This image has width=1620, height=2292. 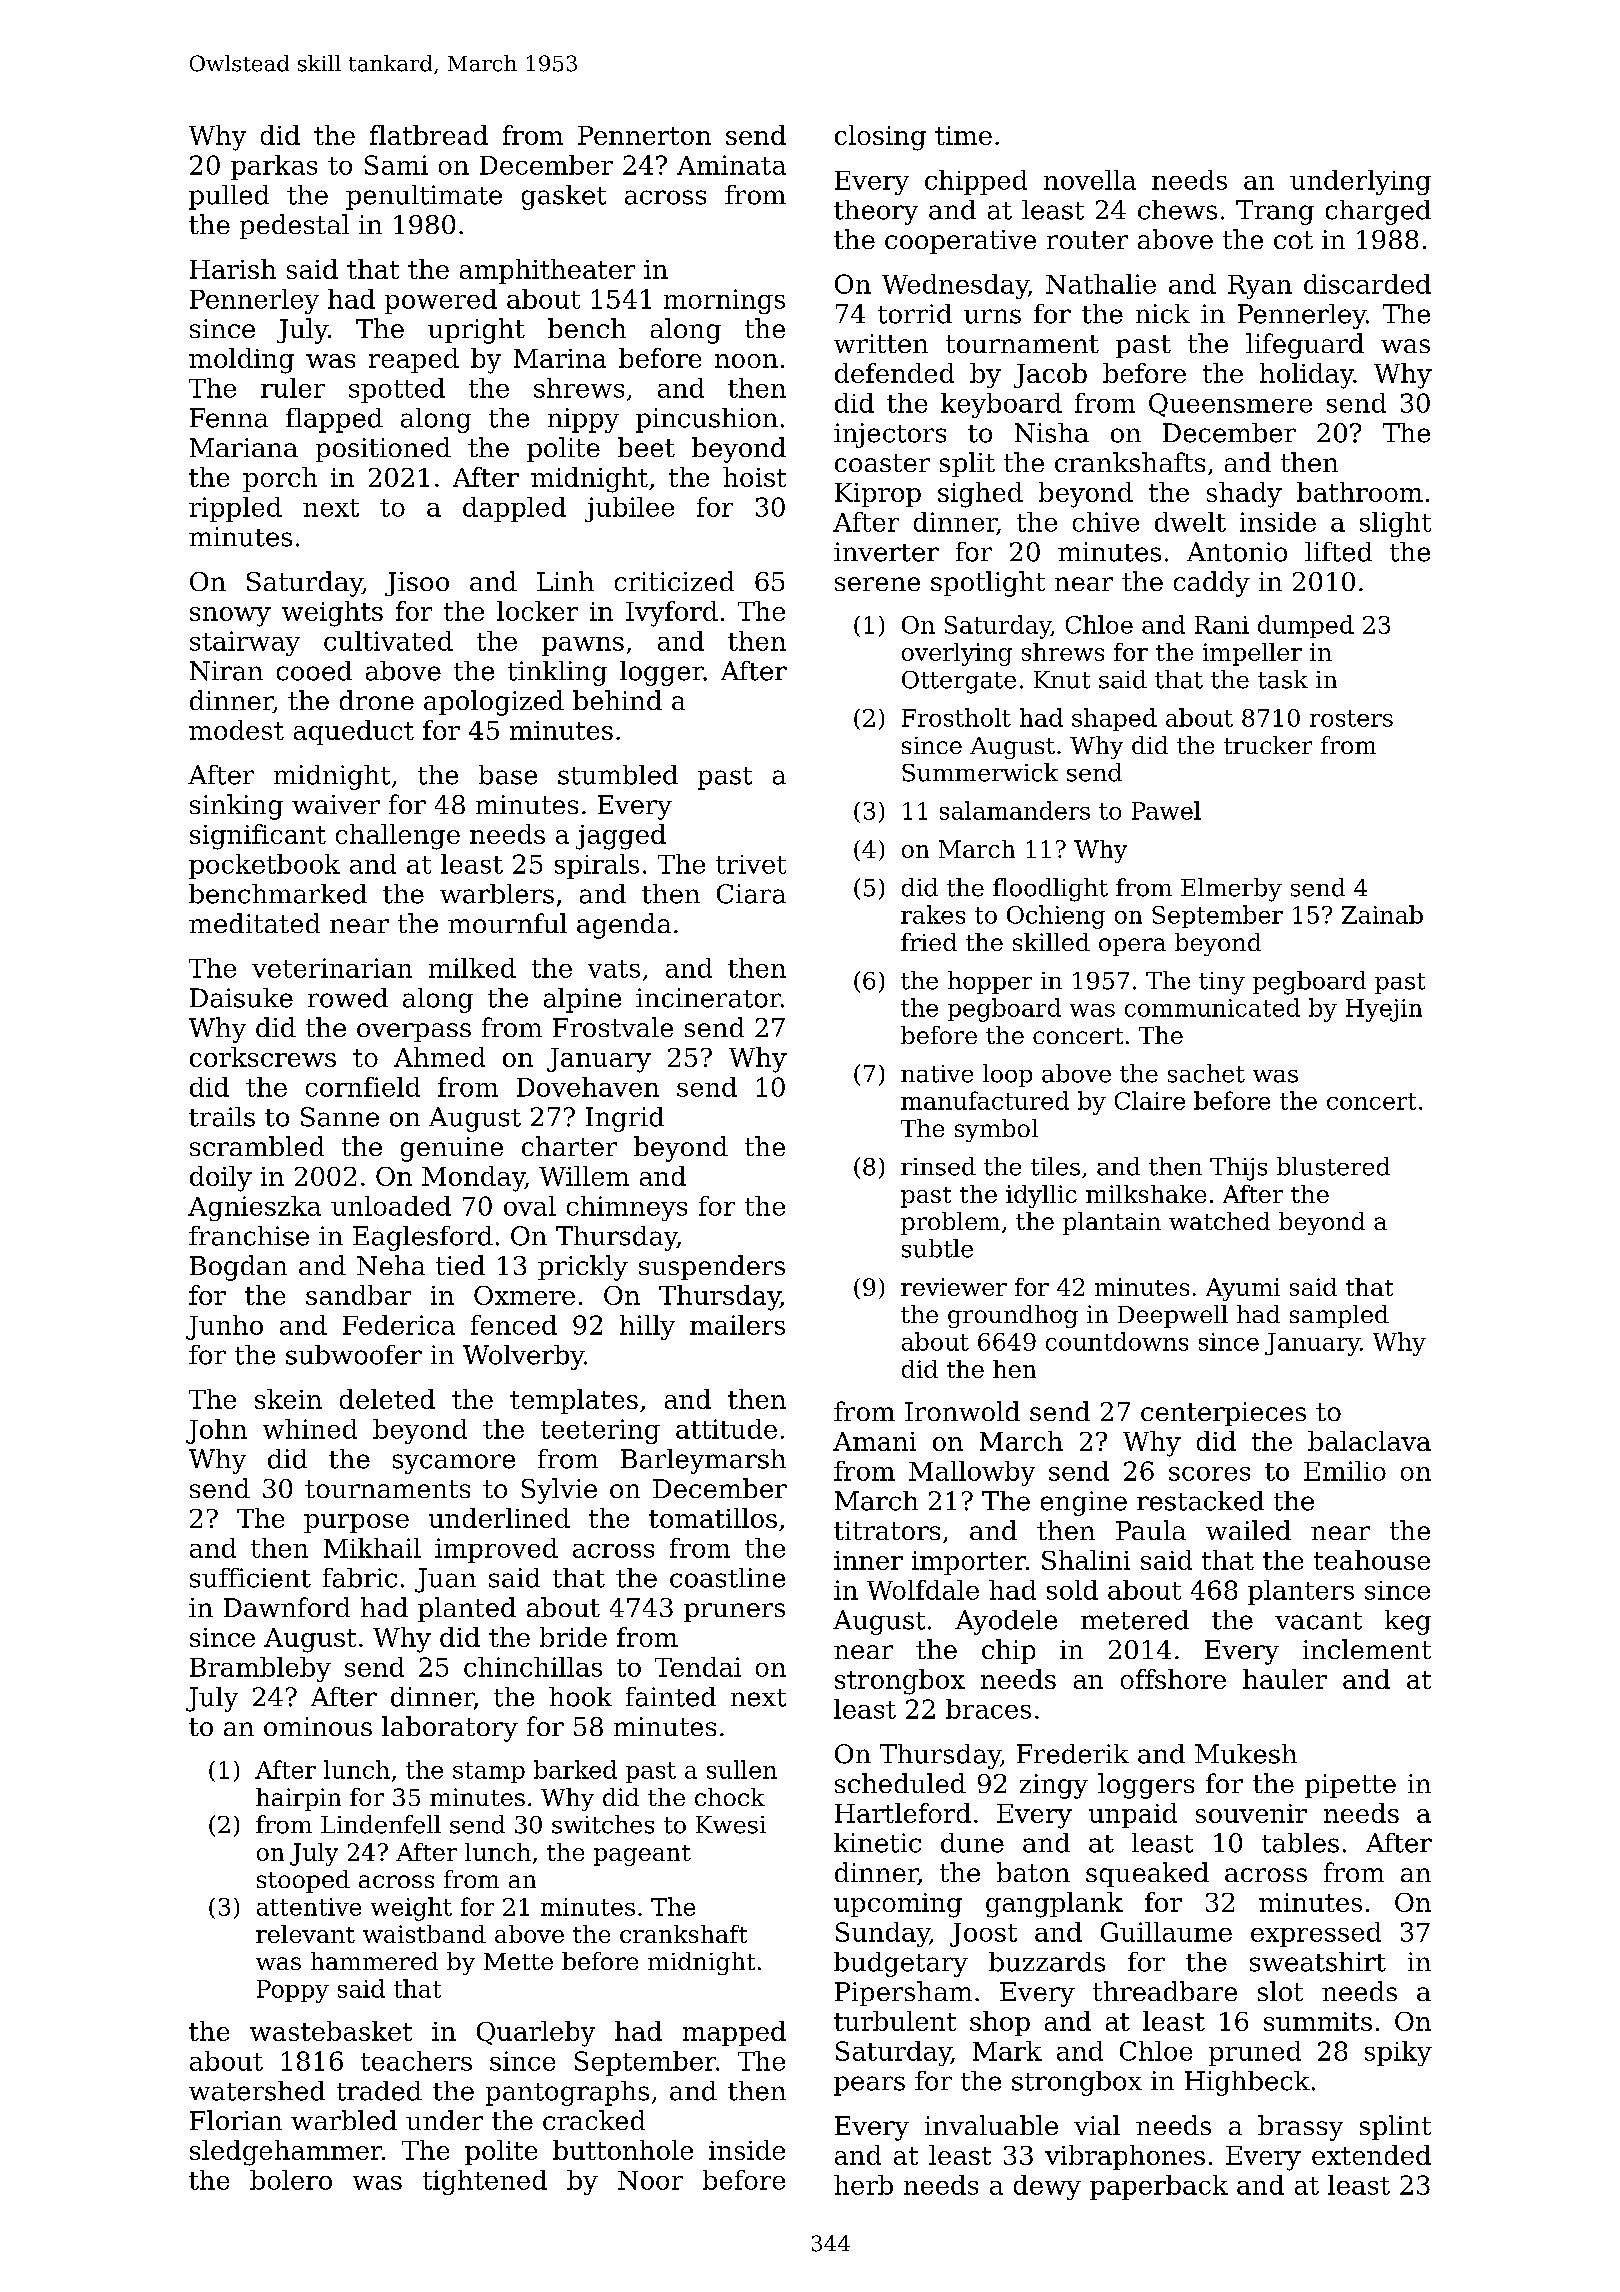 I want to click on Harish, so click(x=233, y=269).
